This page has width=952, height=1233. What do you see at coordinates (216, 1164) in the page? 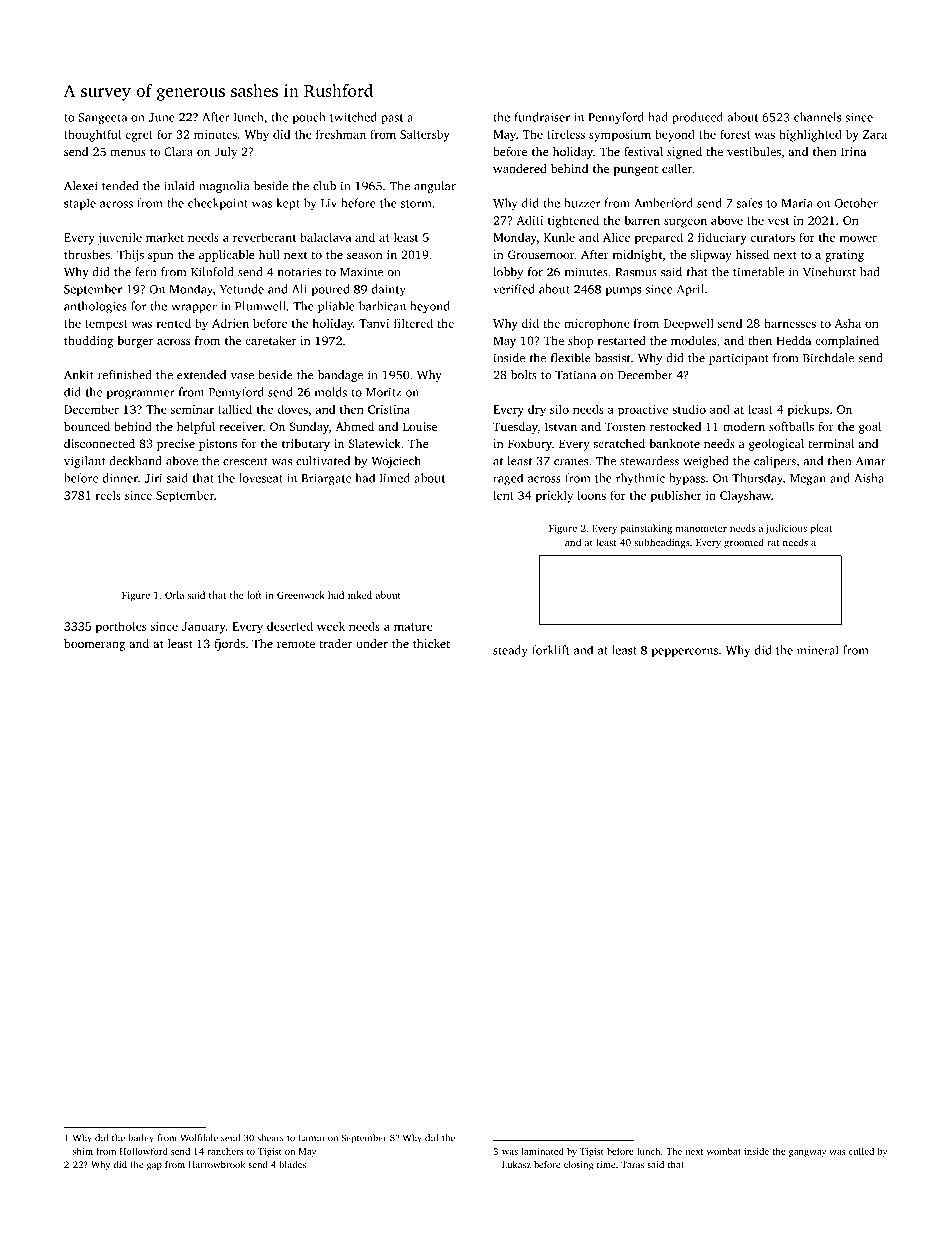
I see `Harrowbrook` at bounding box center [216, 1164].
